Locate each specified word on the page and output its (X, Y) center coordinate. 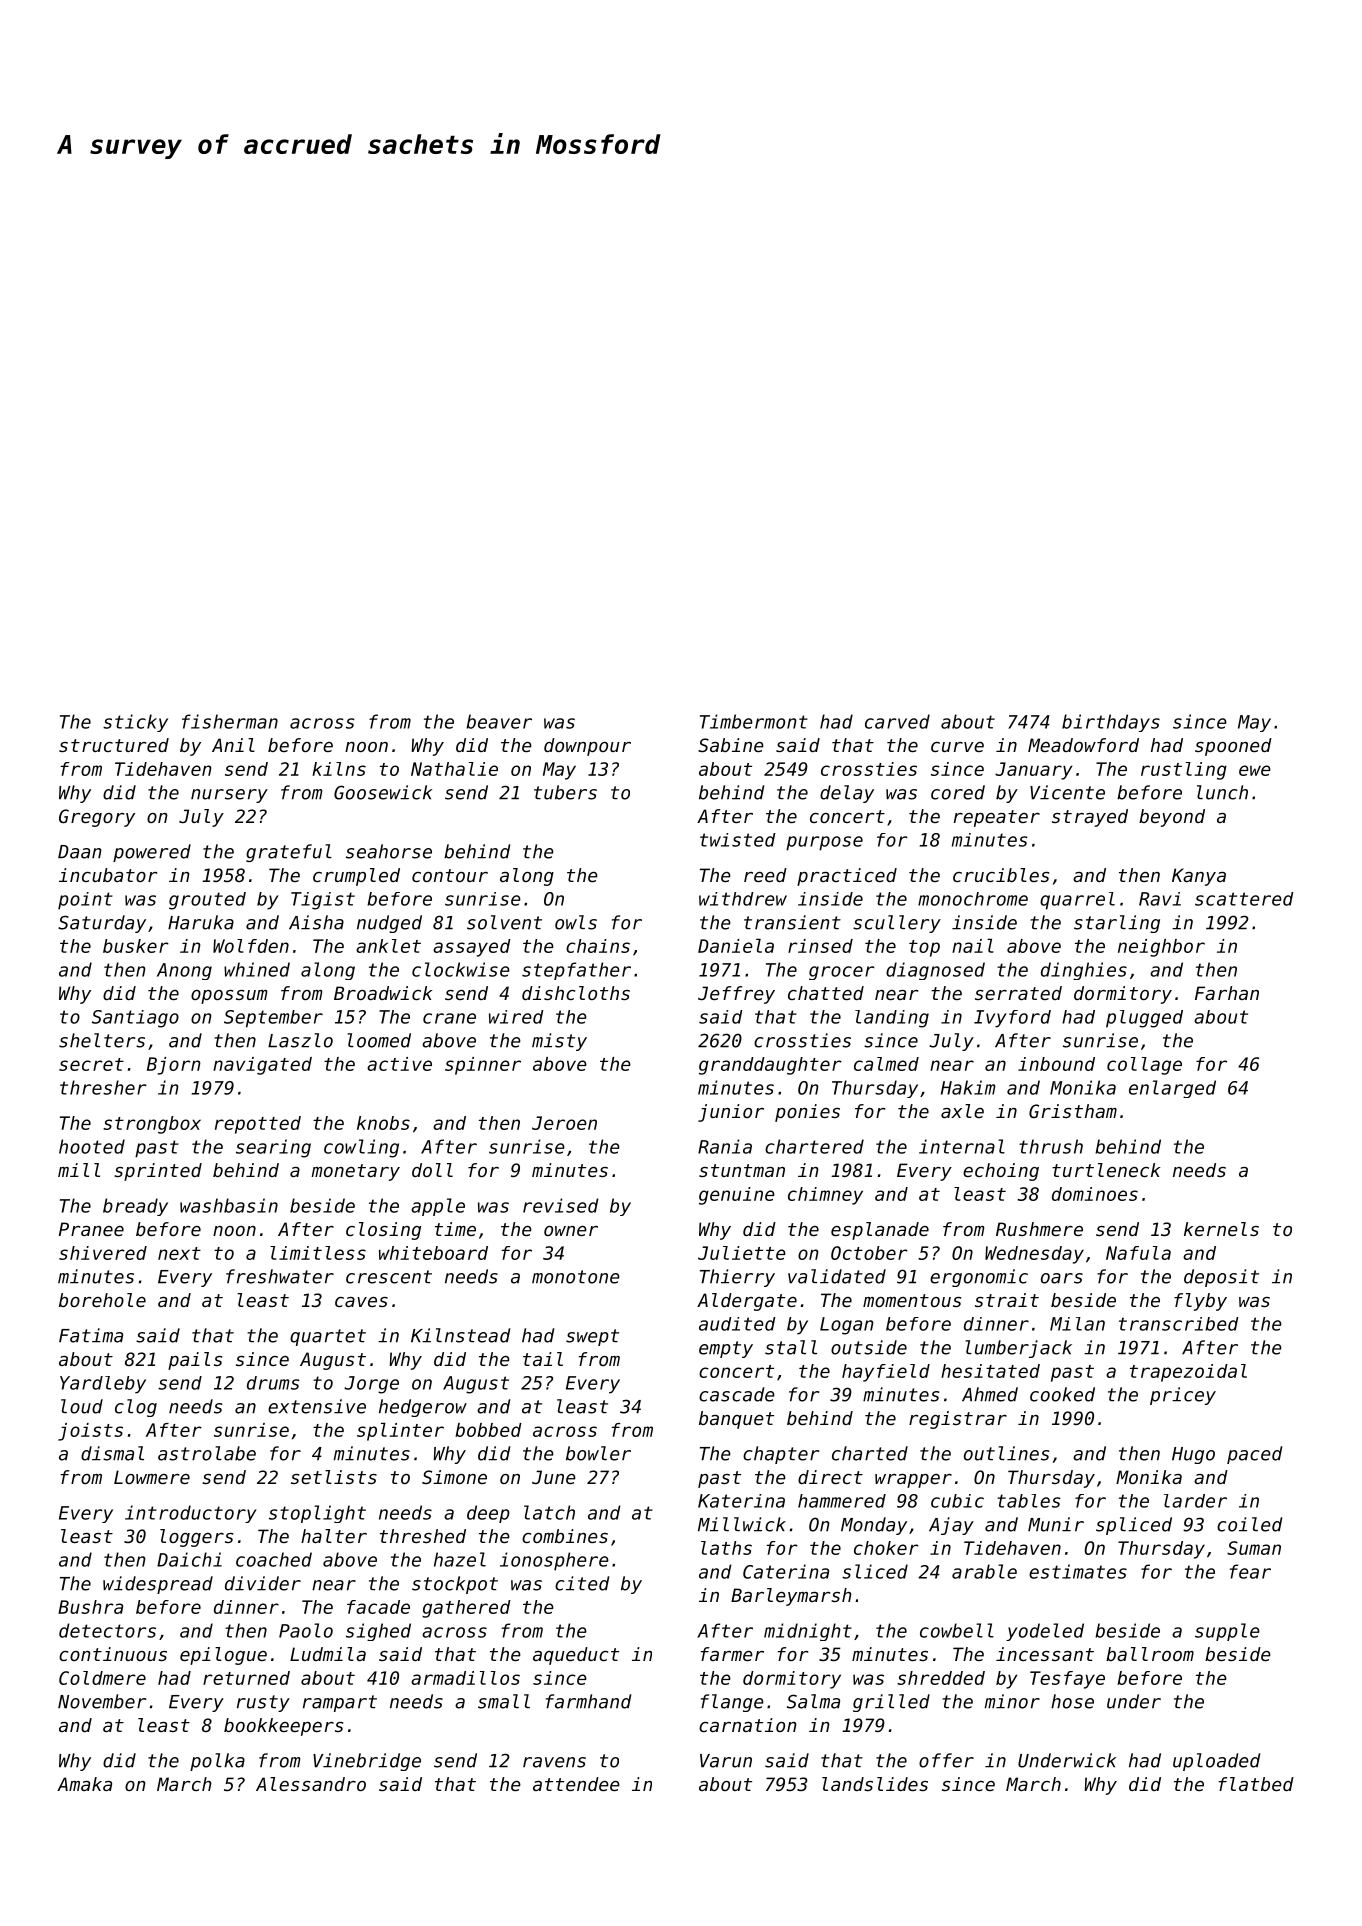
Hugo (1193, 1455)
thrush (1051, 1146)
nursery (229, 796)
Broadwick (383, 993)
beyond (1172, 818)
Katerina (741, 1501)
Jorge (371, 1385)
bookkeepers (283, 1727)
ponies (807, 1113)
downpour (587, 747)
